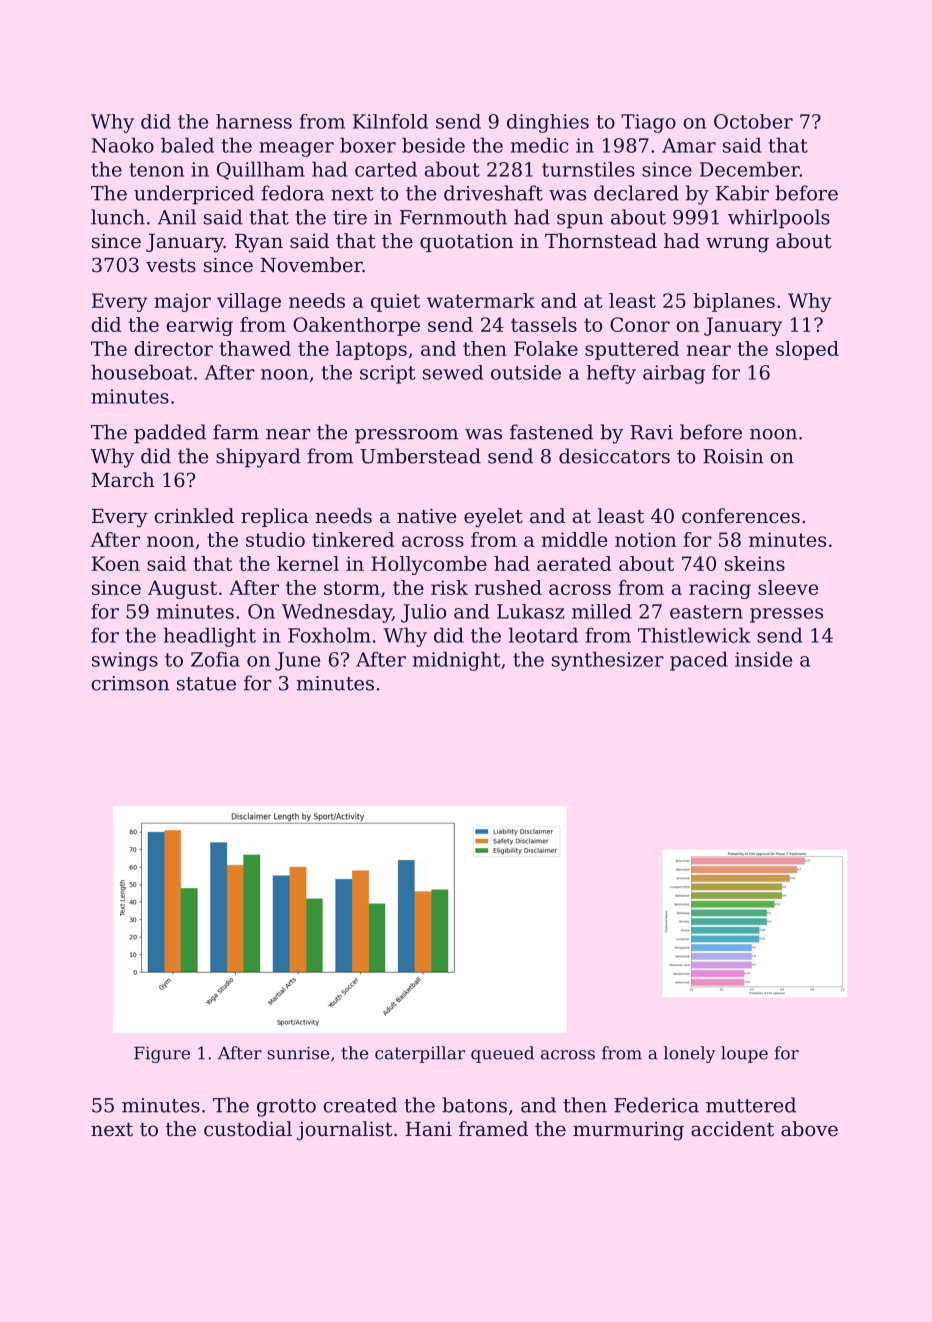 This page has height=1322, width=932. What do you see at coordinates (457, 661) in the page?
I see `midnight` at bounding box center [457, 661].
